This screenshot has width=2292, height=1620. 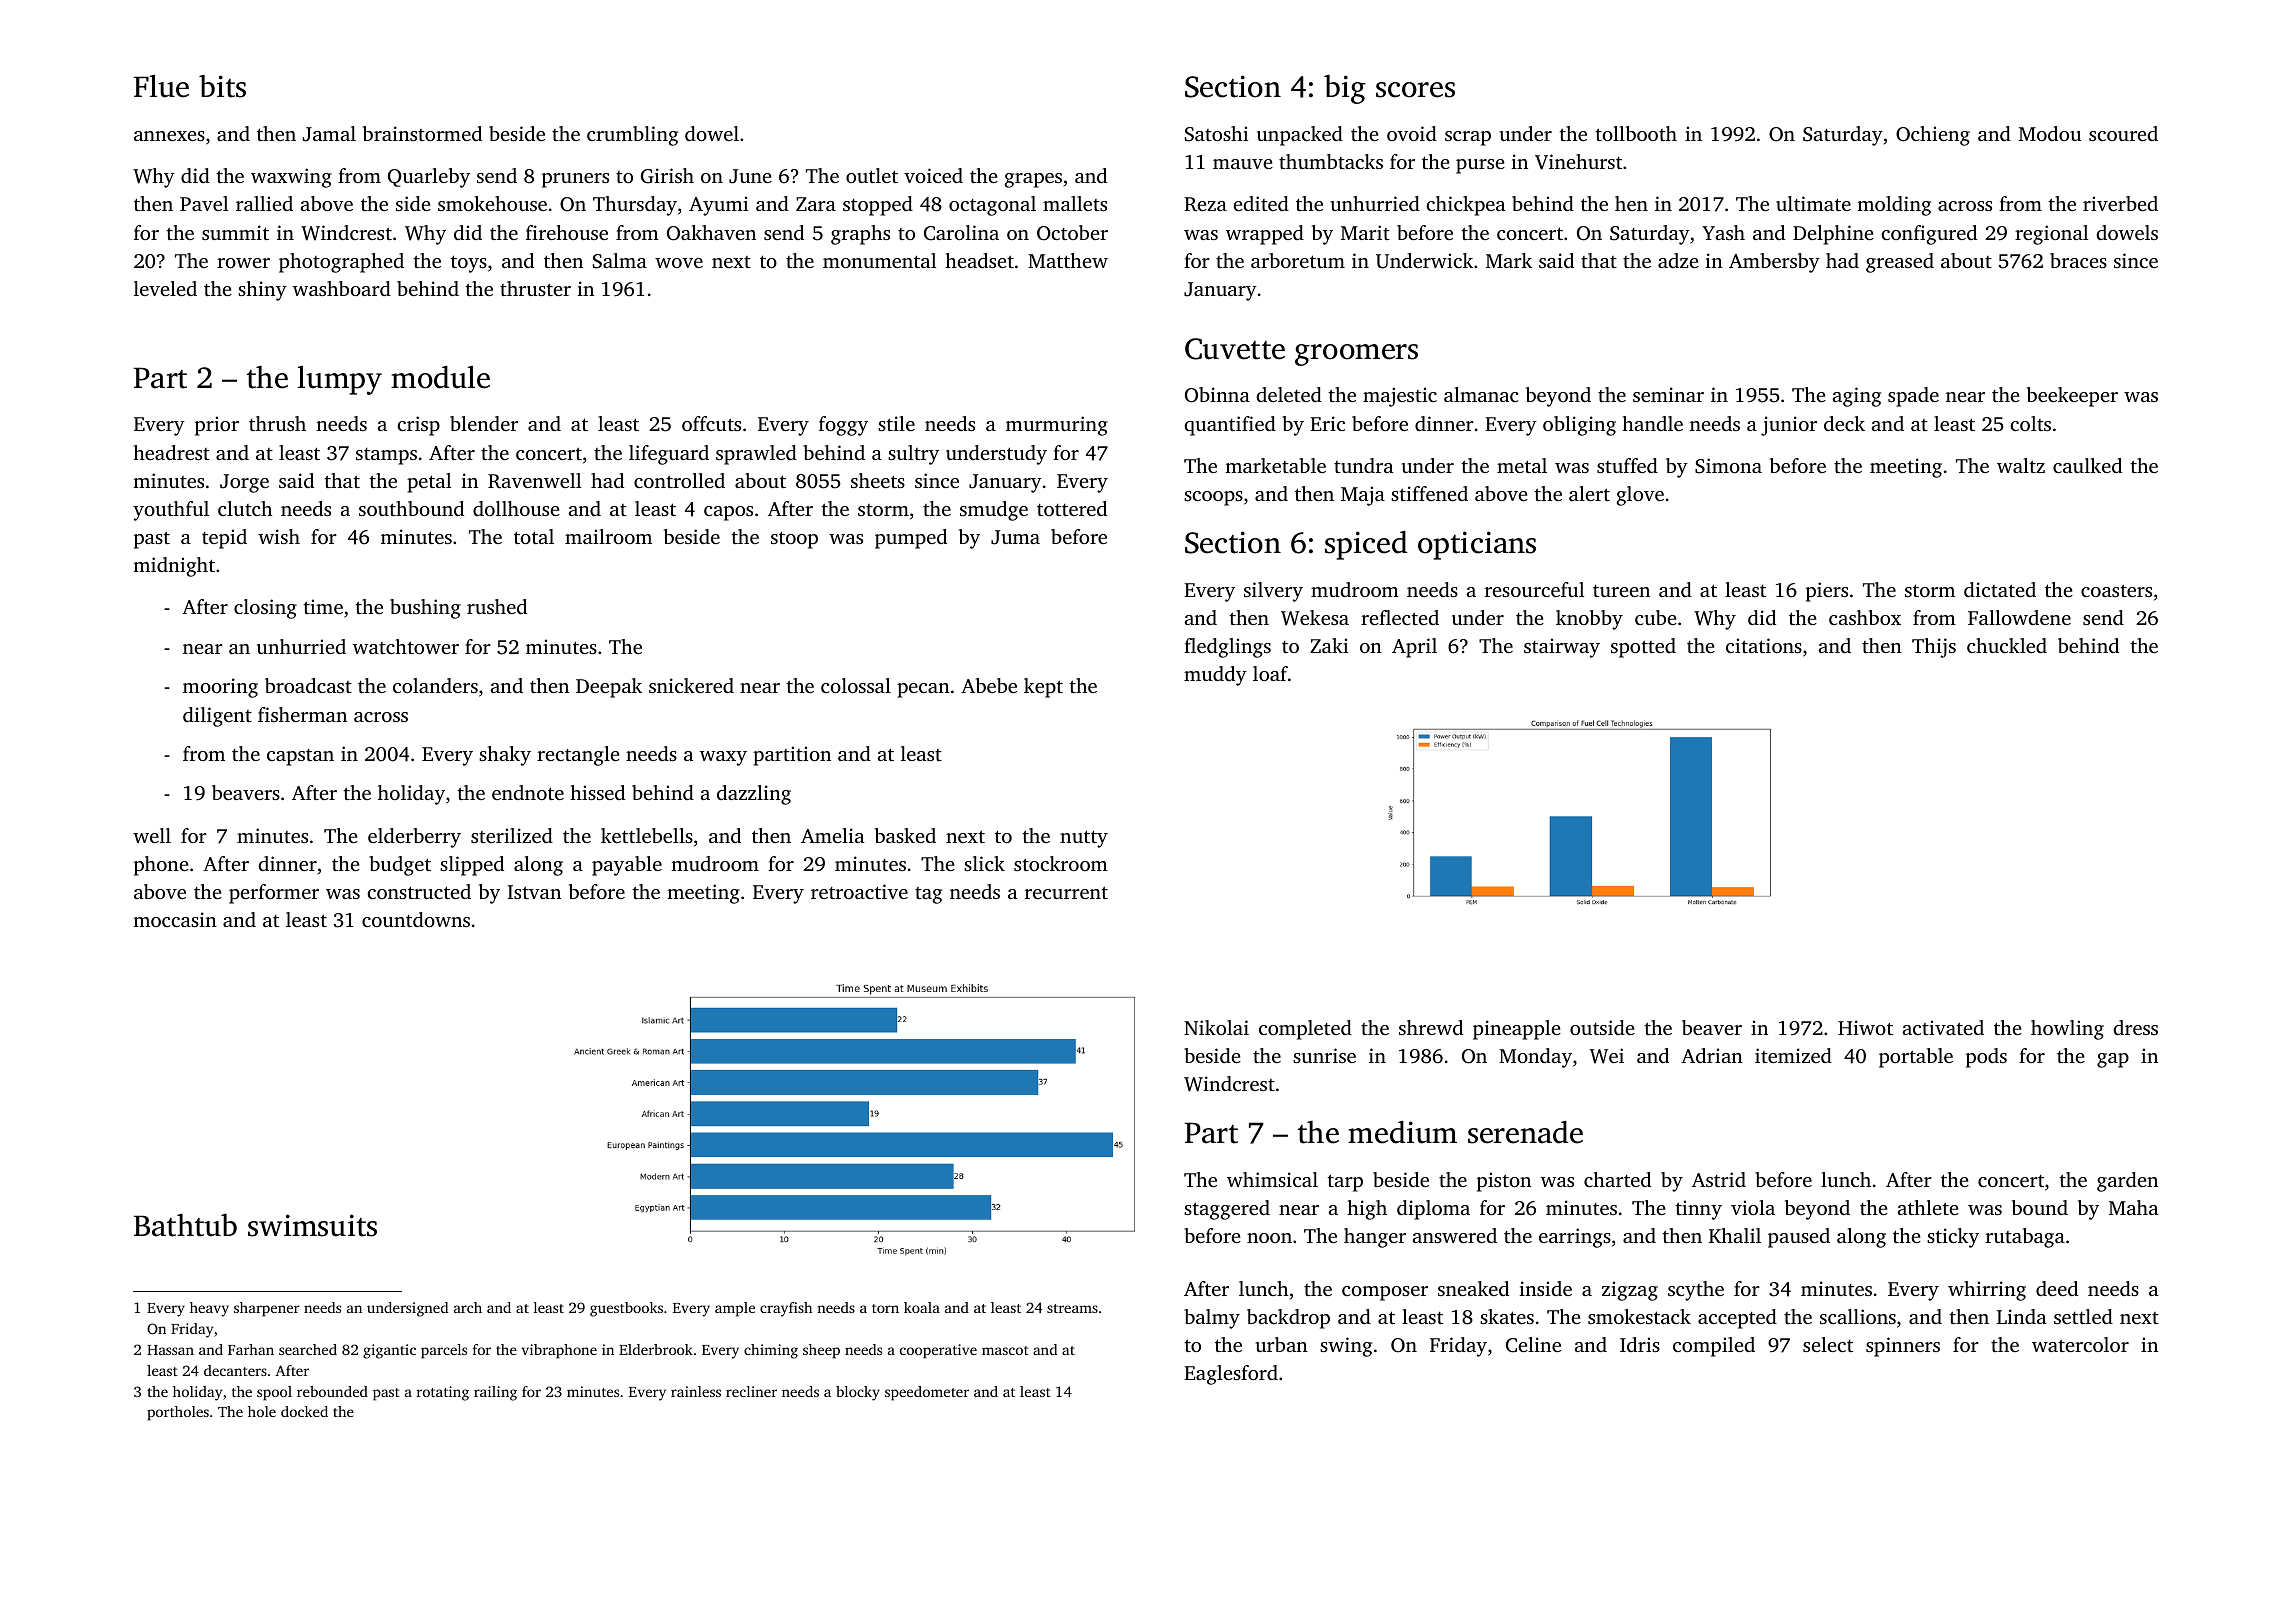 What do you see at coordinates (342, 288) in the screenshot?
I see `washboard` at bounding box center [342, 288].
